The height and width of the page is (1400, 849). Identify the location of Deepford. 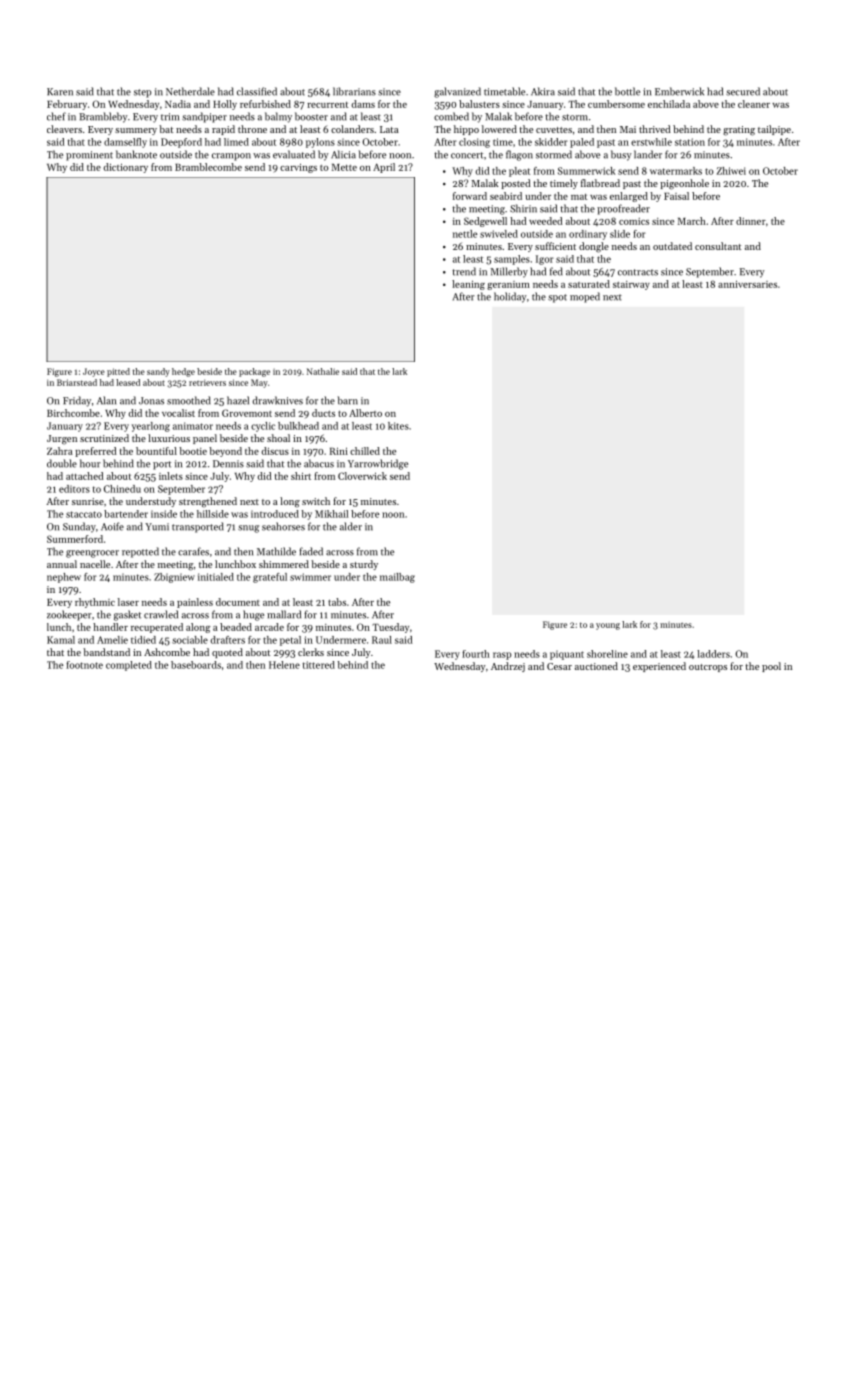
(181, 143).
